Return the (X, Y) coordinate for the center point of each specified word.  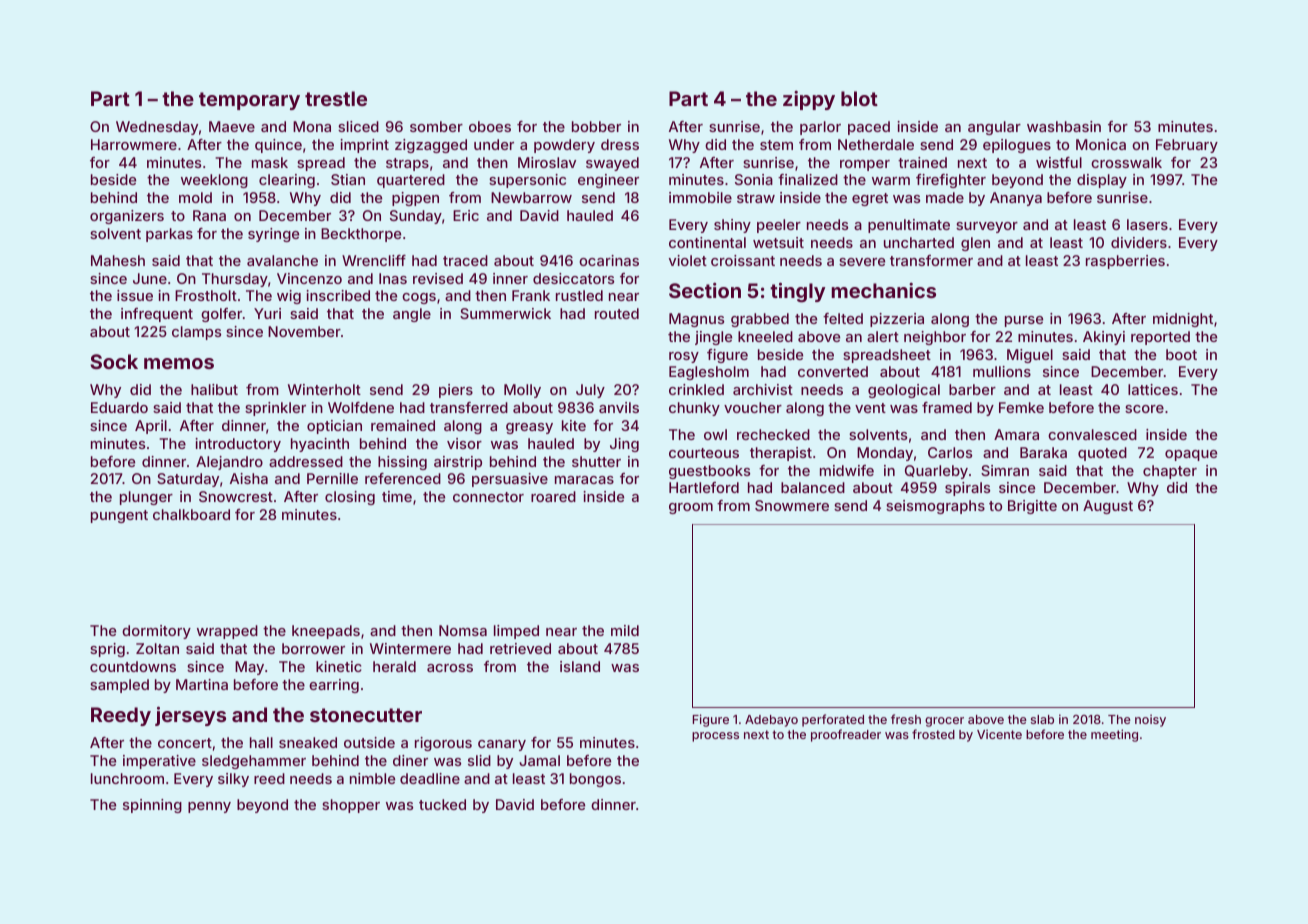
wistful (1059, 162)
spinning (152, 806)
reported (1160, 338)
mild (625, 630)
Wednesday (157, 128)
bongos (595, 780)
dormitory (156, 632)
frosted (933, 734)
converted (833, 371)
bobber (596, 126)
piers (456, 391)
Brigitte (1032, 507)
